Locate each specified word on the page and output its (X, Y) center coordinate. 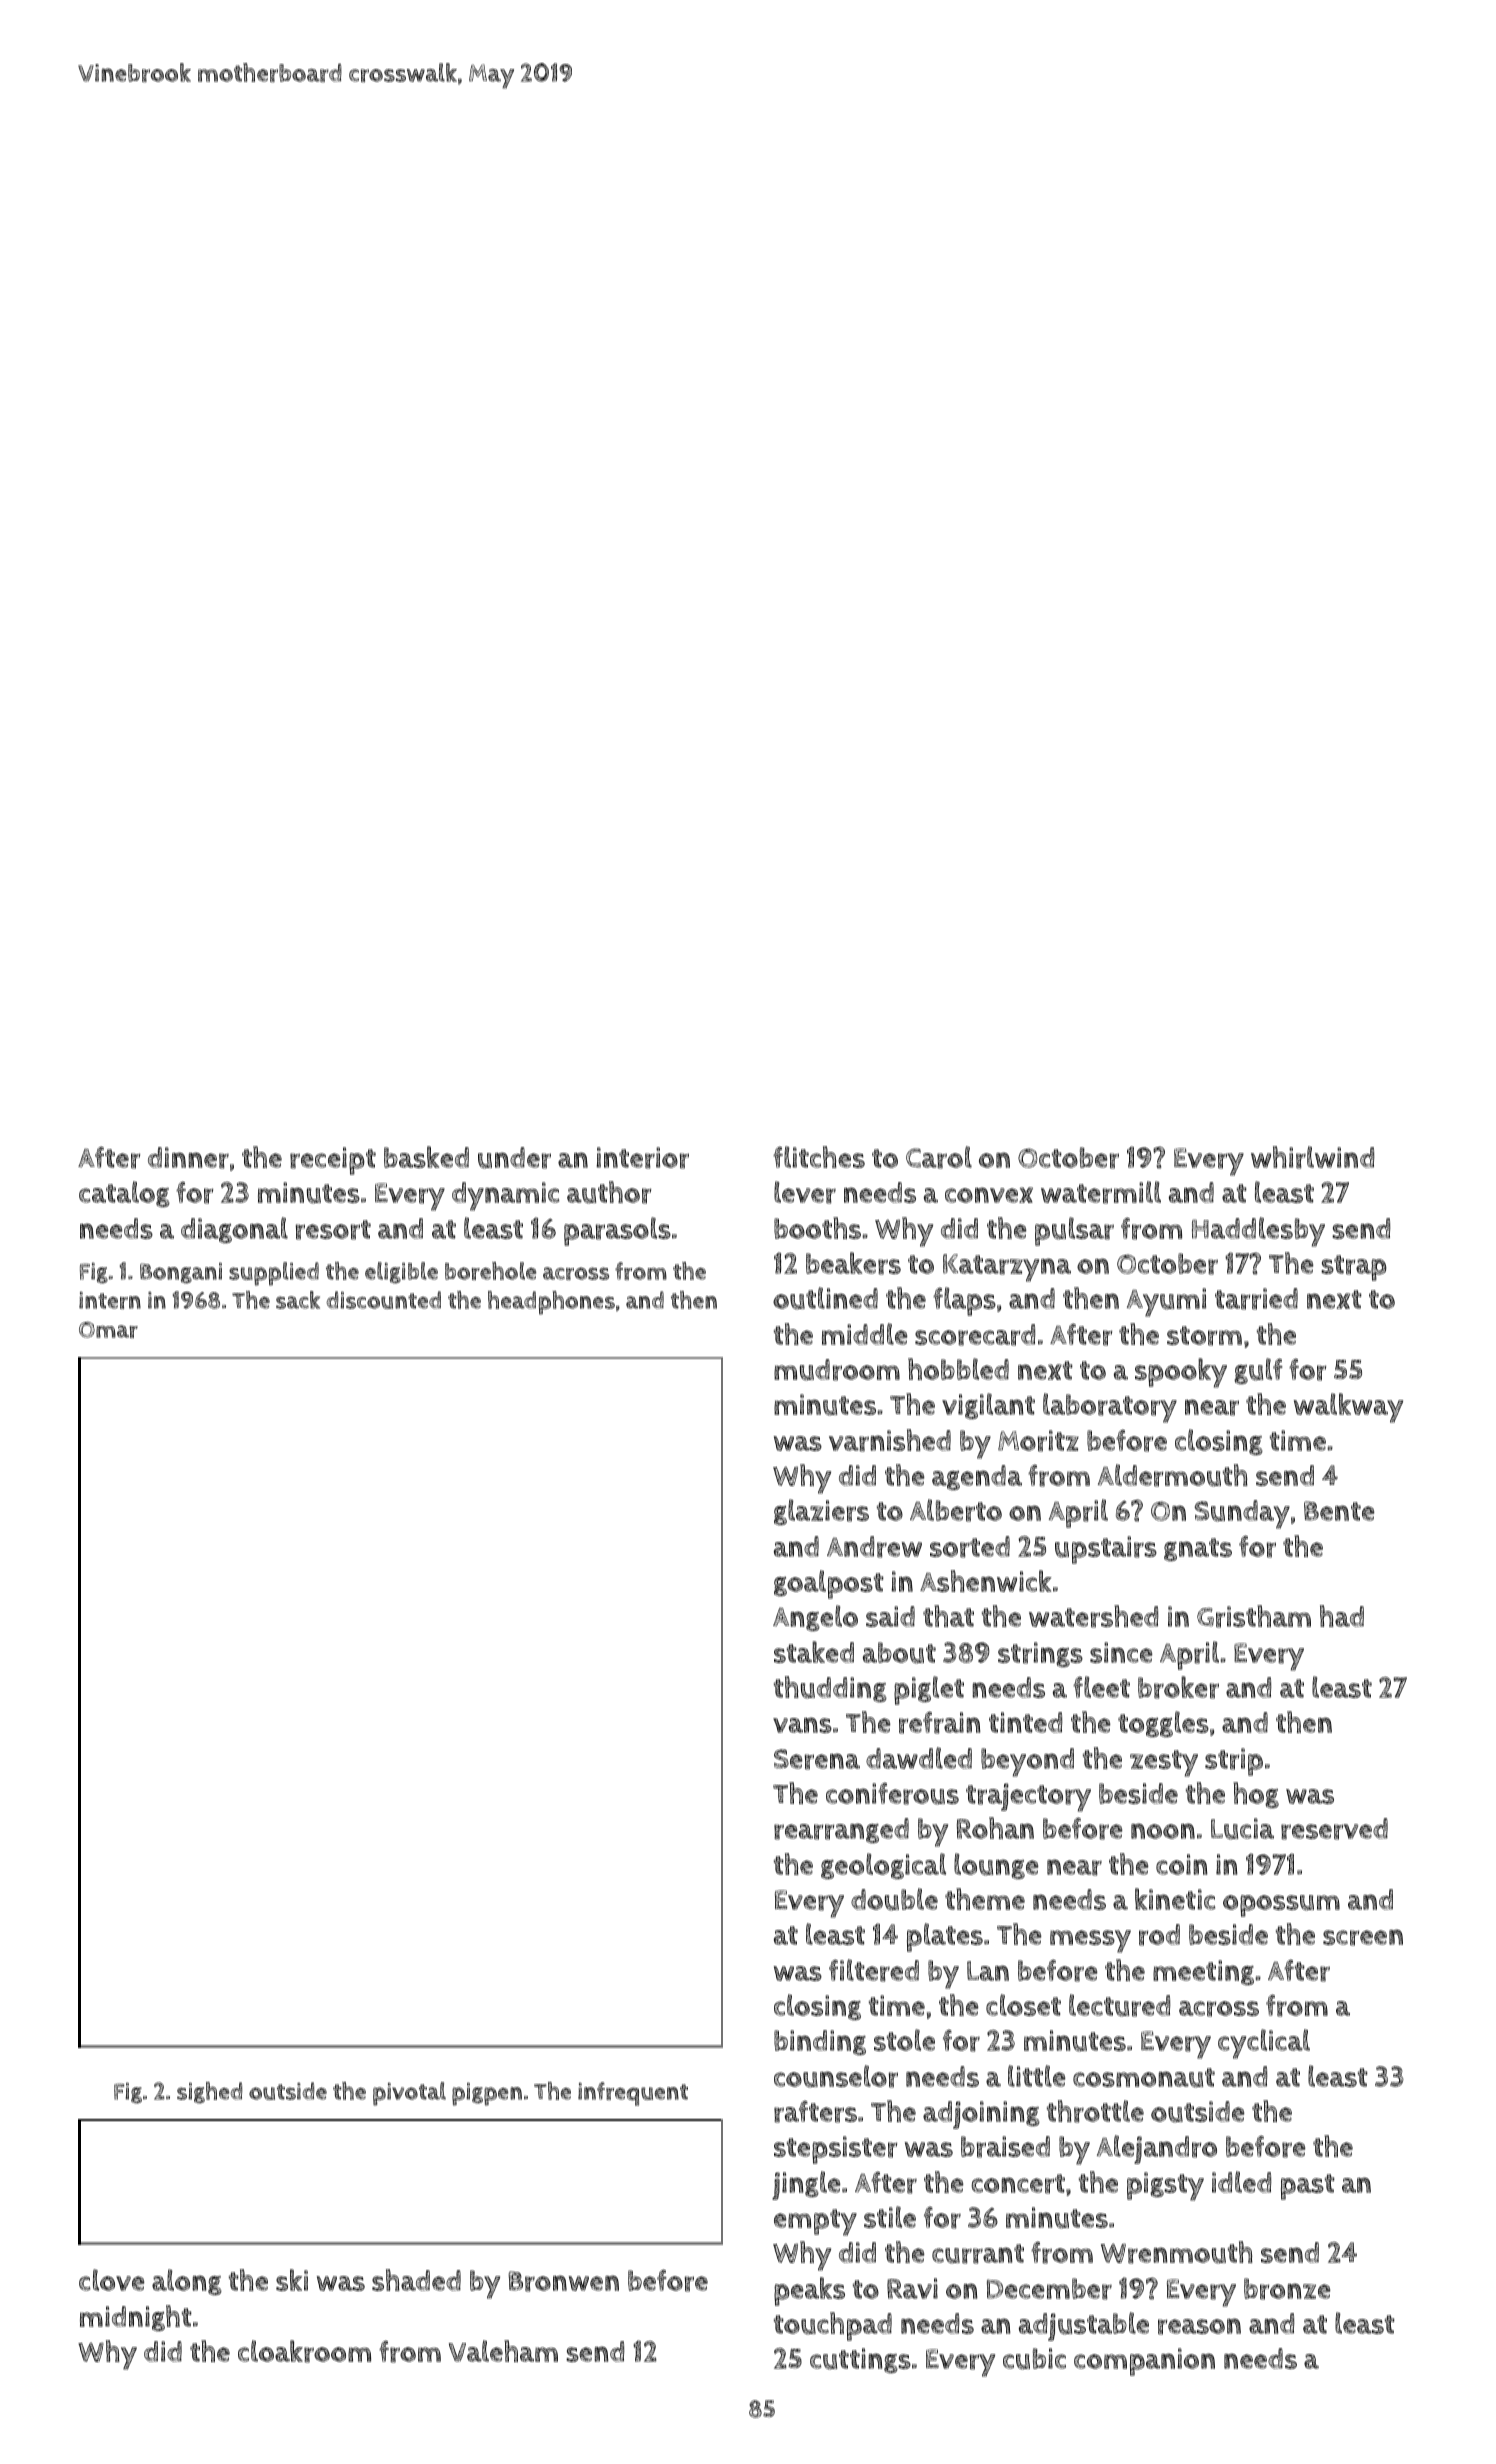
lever (805, 1192)
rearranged (841, 1830)
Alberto (956, 1510)
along (187, 2282)
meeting (1203, 1972)
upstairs (1106, 1550)
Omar (108, 1330)
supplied (274, 1274)
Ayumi (1166, 1302)
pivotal (409, 2094)
